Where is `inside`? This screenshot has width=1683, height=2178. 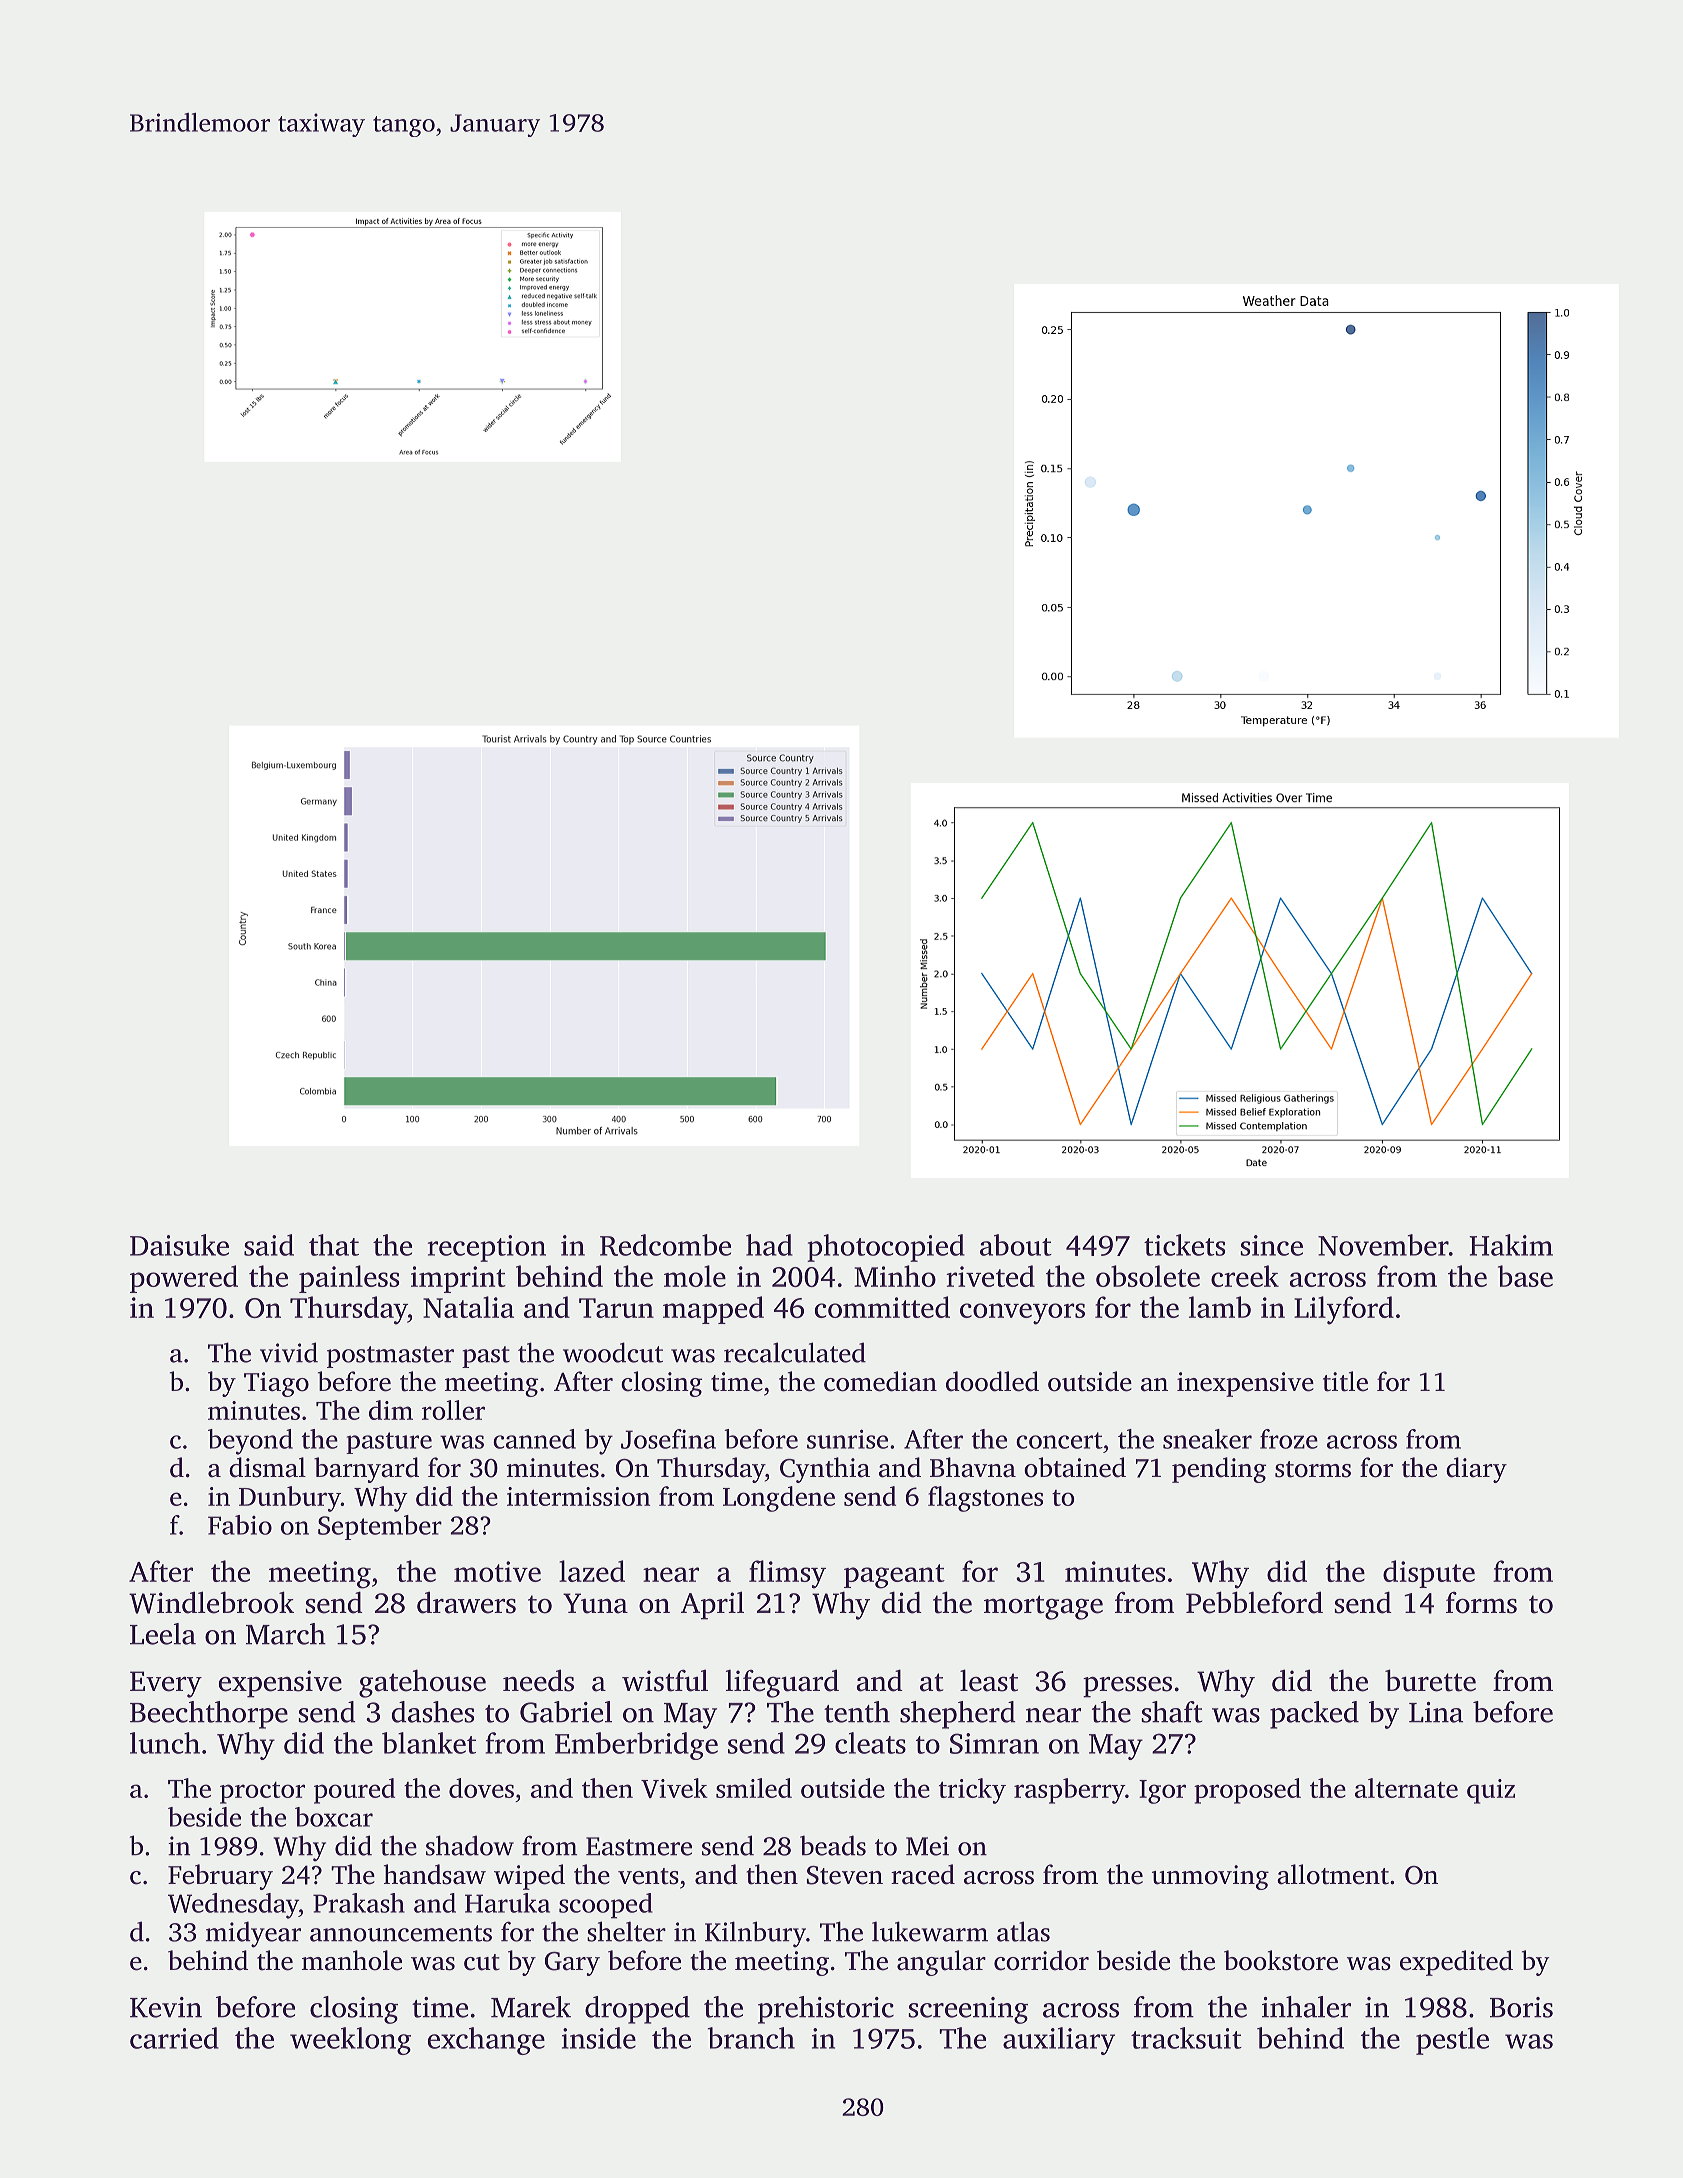
inside is located at coordinates (599, 2038).
